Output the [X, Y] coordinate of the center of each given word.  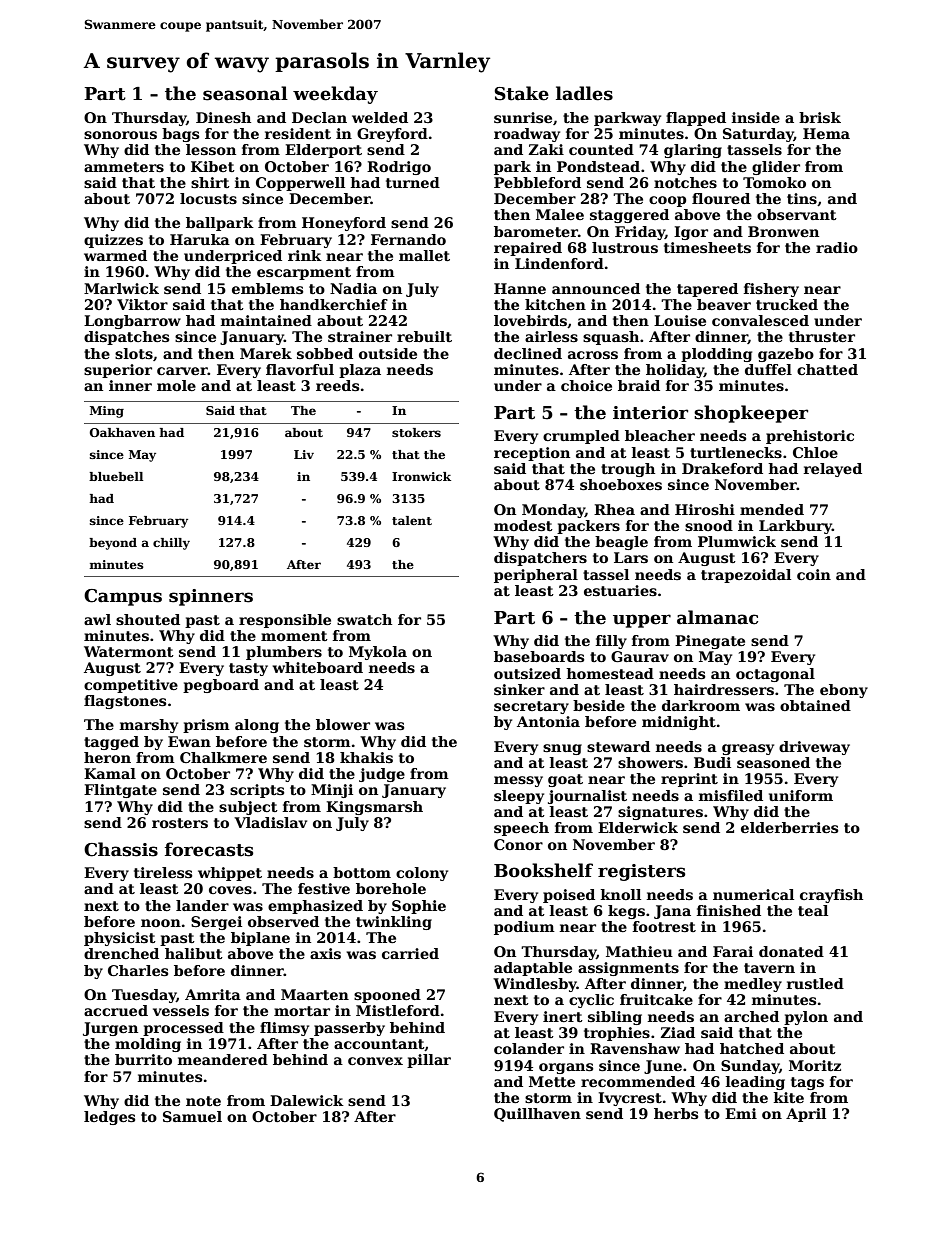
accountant [379, 1045]
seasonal [245, 93]
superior [118, 371]
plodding [716, 355]
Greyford [392, 135]
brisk [820, 117]
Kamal [110, 773]
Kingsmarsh [374, 808]
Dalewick [307, 1100]
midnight [679, 723]
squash [611, 338]
